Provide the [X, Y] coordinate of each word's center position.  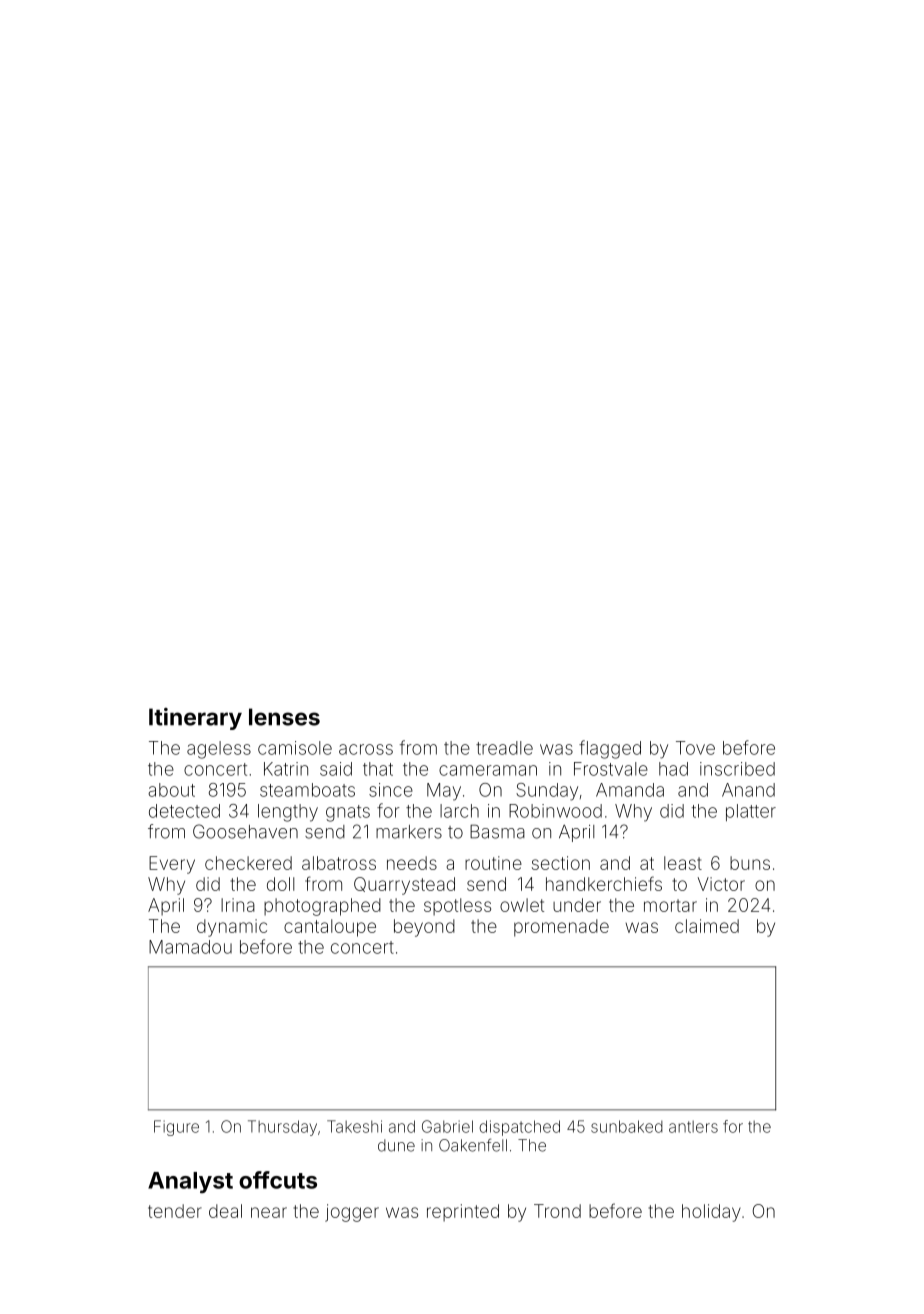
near [269, 1212]
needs [412, 863]
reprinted [463, 1213]
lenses [284, 717]
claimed [707, 926]
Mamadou [190, 947]
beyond [424, 928]
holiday [711, 1213]
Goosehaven [245, 831]
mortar [670, 905]
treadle [504, 748]
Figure [176, 1128]
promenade [561, 928]
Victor [721, 884]
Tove [695, 748]
